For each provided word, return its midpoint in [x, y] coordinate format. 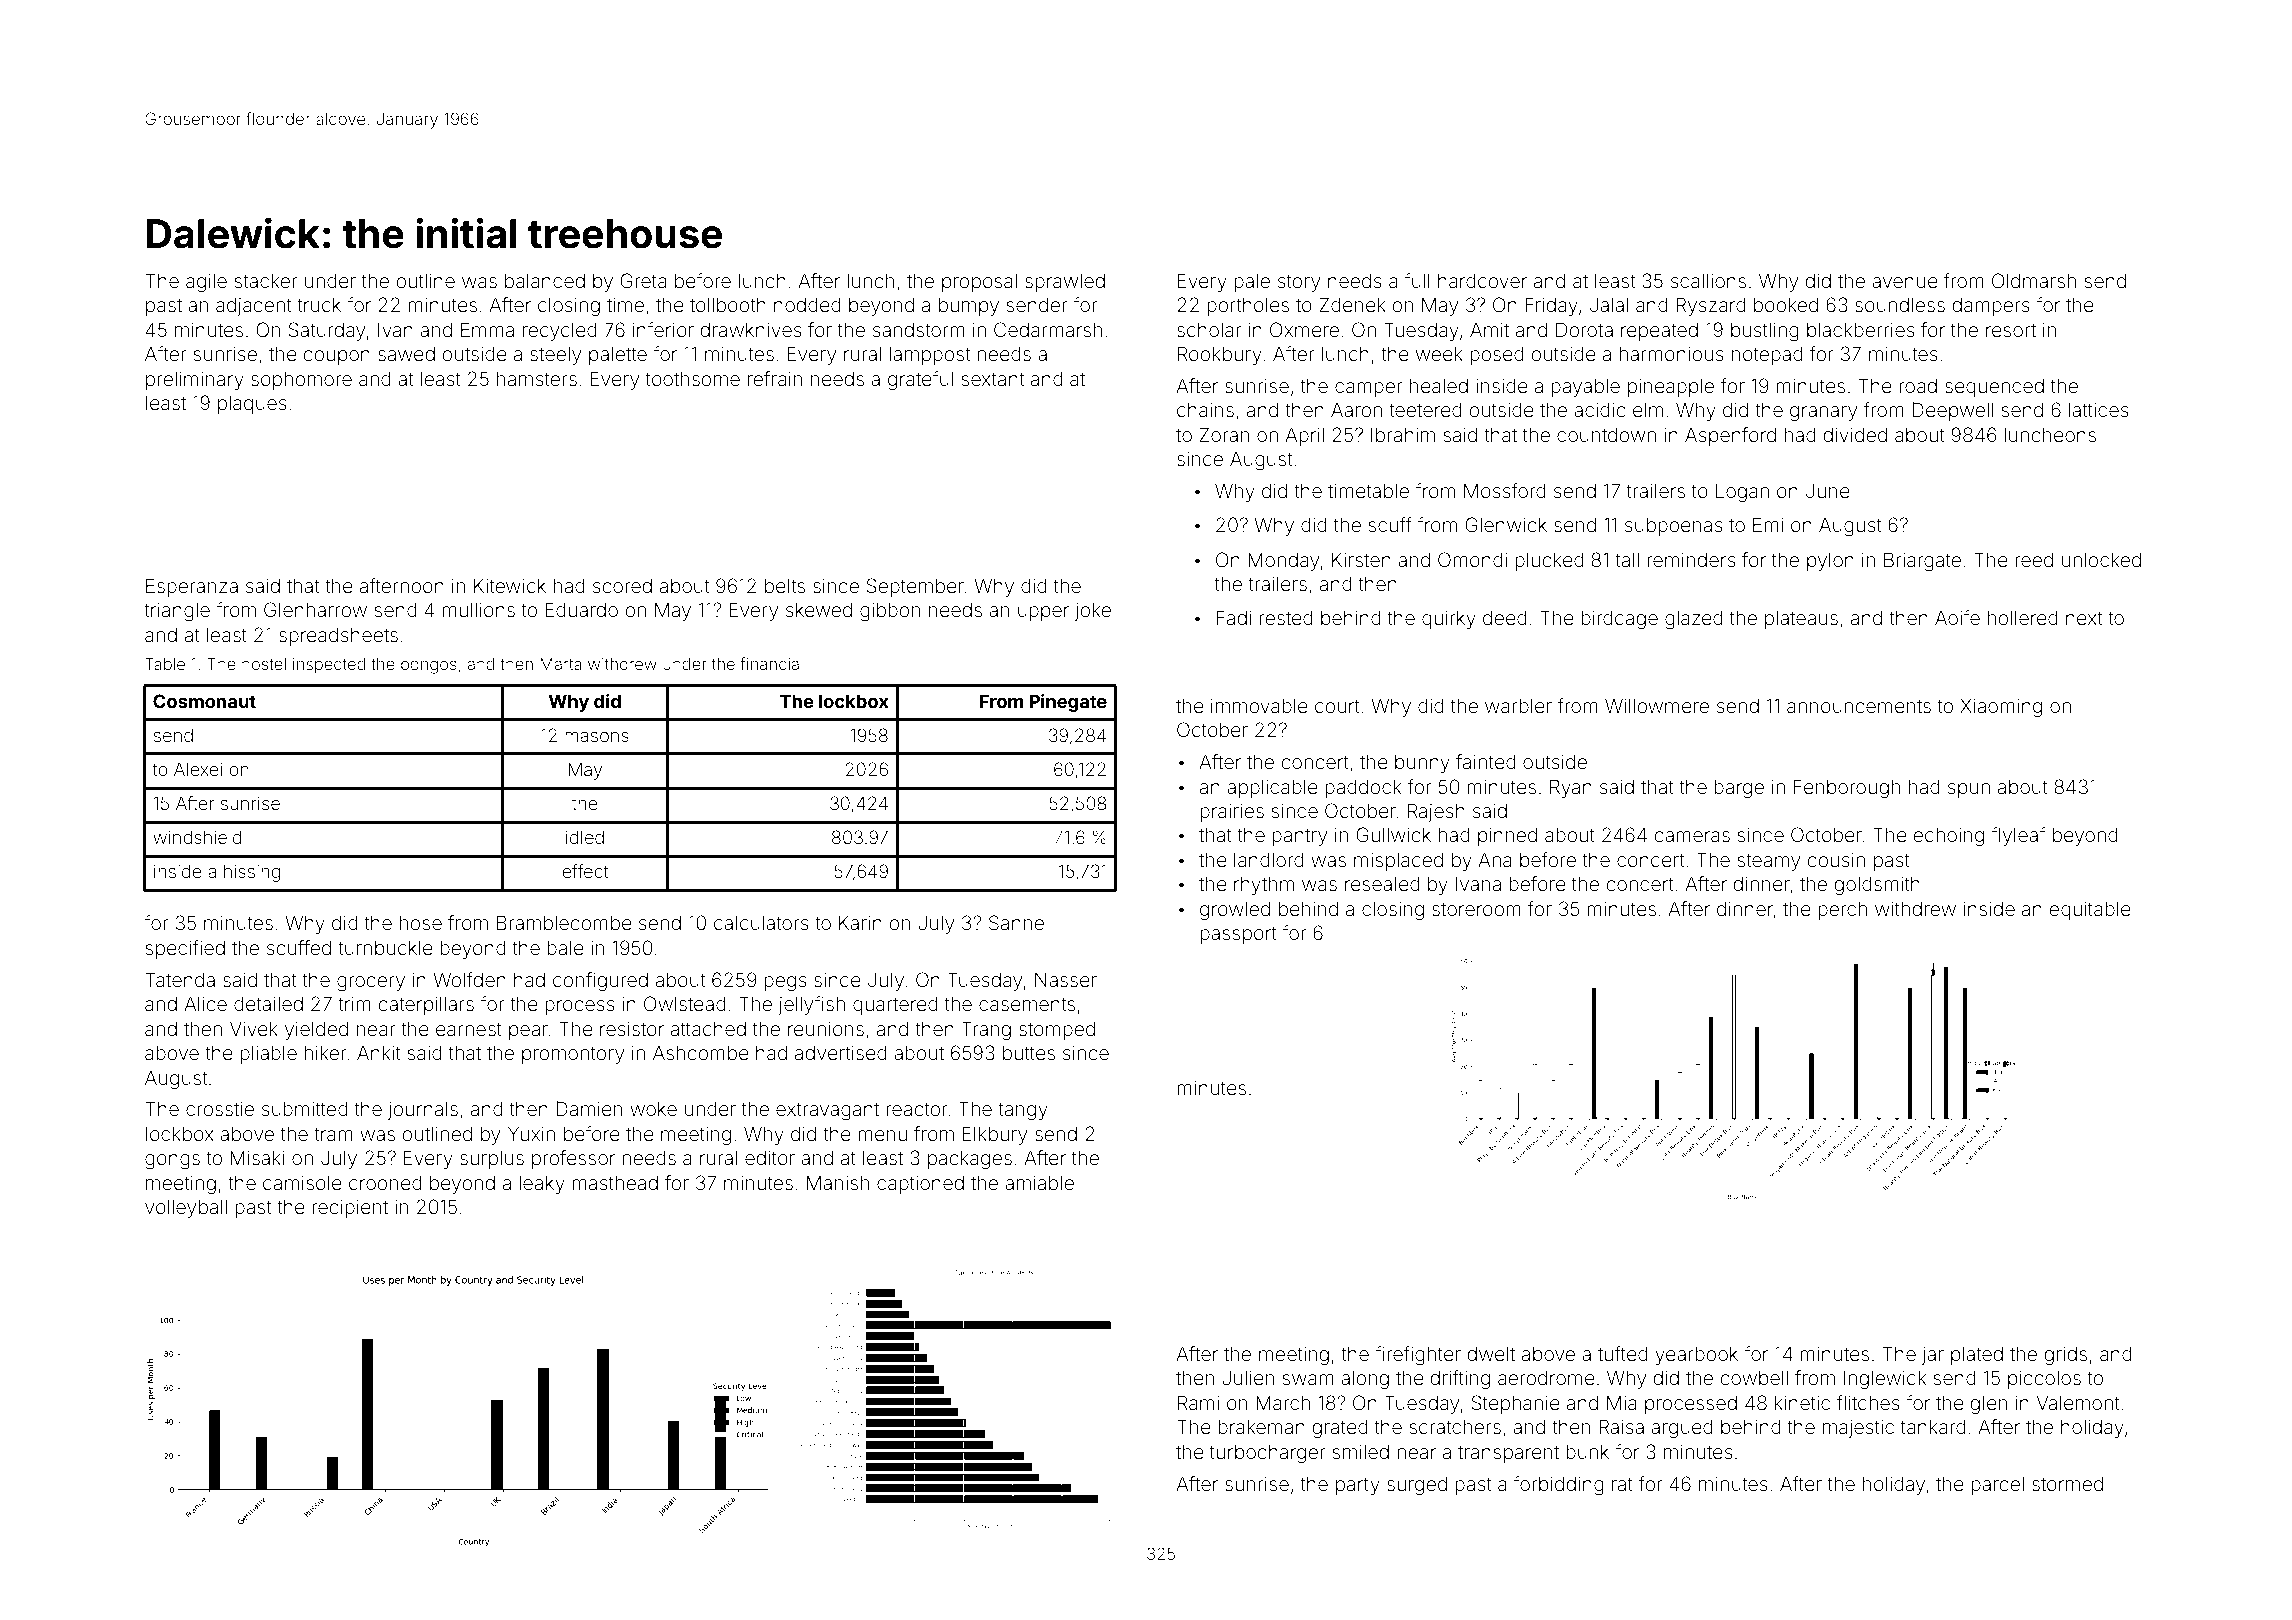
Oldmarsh [2034, 280]
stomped [1057, 1030]
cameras [1692, 836]
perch [1842, 911]
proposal [979, 283]
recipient [350, 1209]
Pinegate [1068, 703]
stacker [266, 281]
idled [585, 837]
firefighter [1418, 1356]
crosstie [220, 1109]
